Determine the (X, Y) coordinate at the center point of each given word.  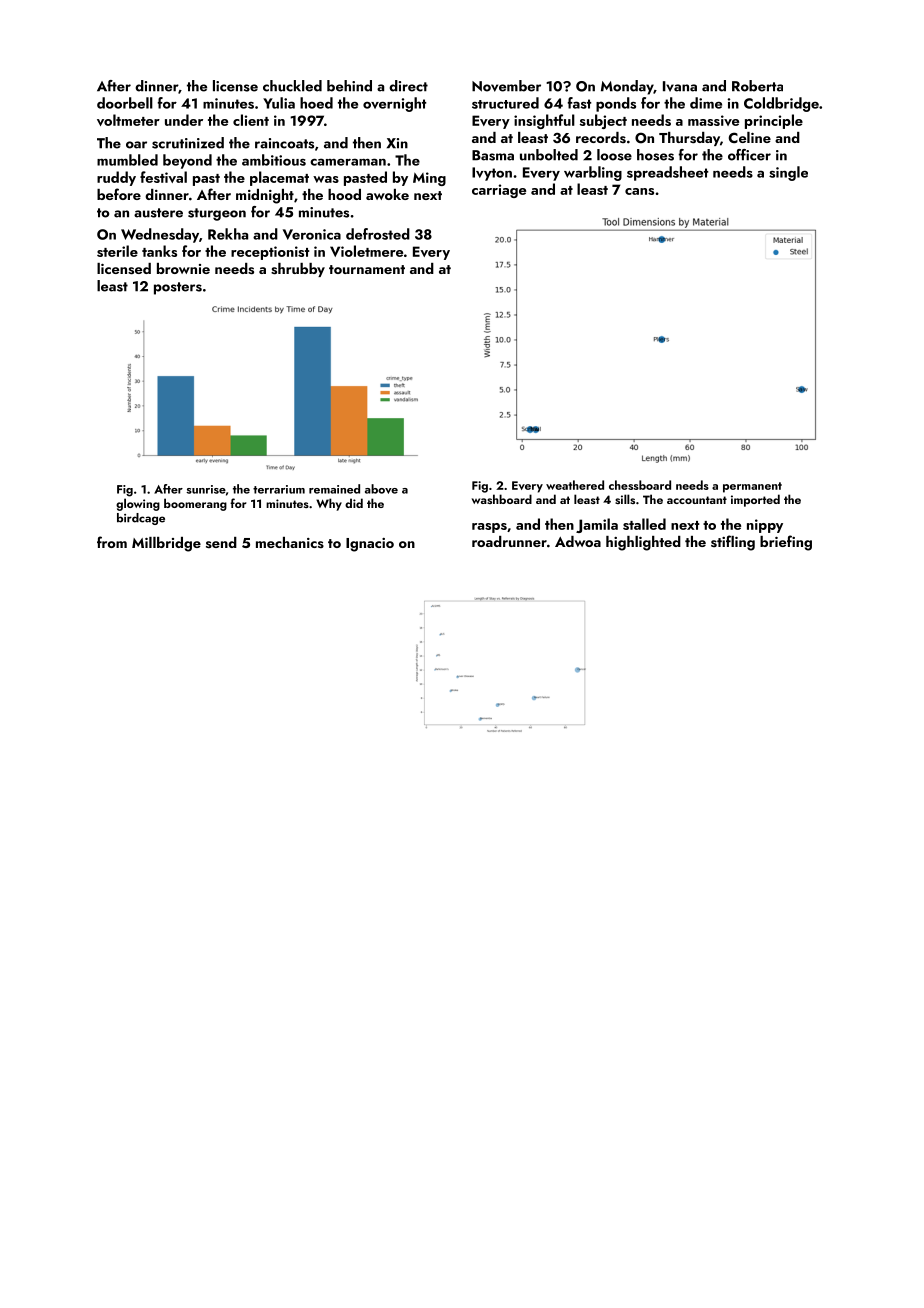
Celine (750, 137)
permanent (752, 487)
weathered (575, 485)
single (788, 173)
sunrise (205, 489)
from (112, 542)
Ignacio (370, 545)
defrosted (378, 234)
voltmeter (128, 120)
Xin (397, 143)
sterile (117, 251)
